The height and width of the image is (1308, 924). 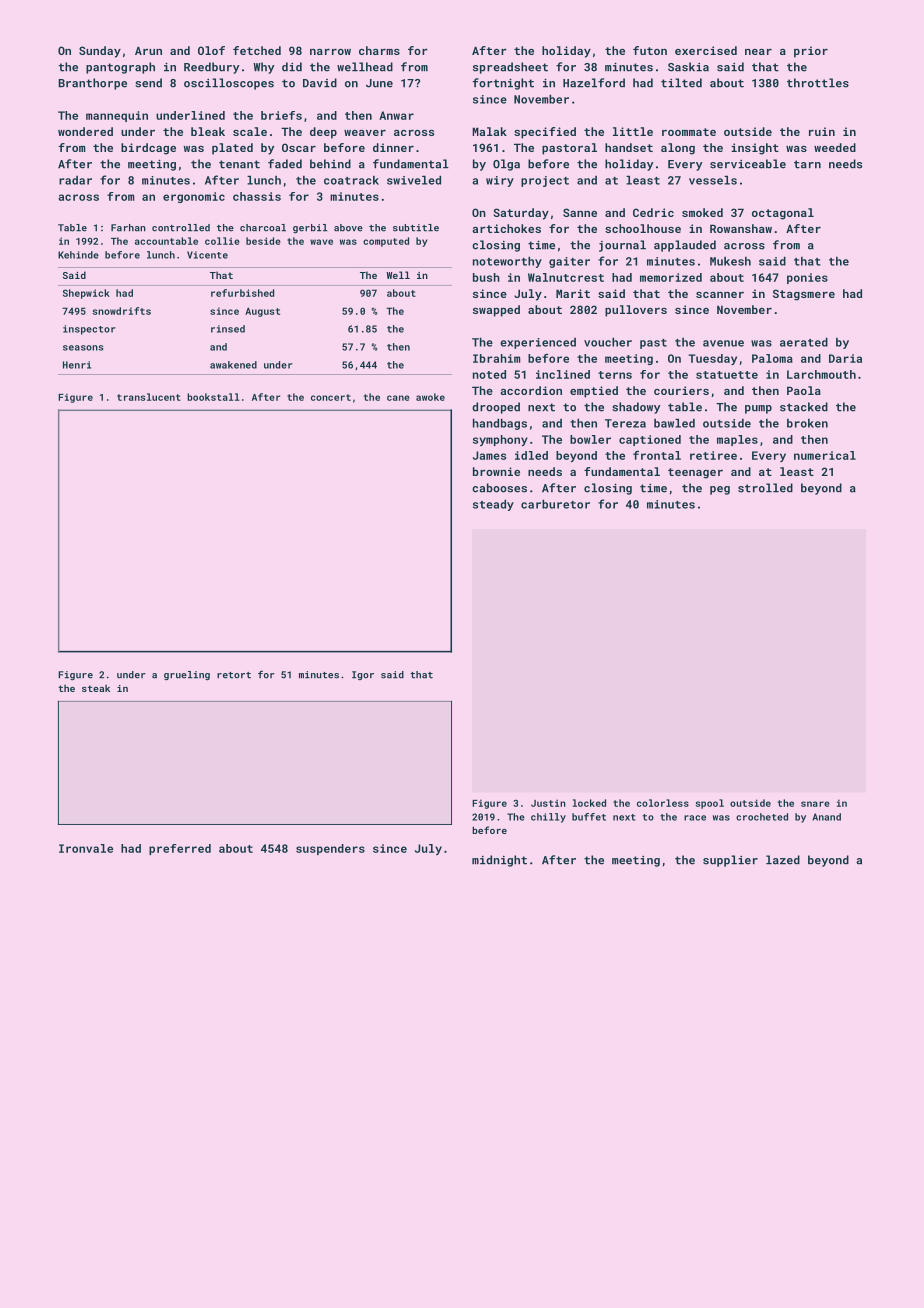 I want to click on preferred, so click(x=180, y=849).
